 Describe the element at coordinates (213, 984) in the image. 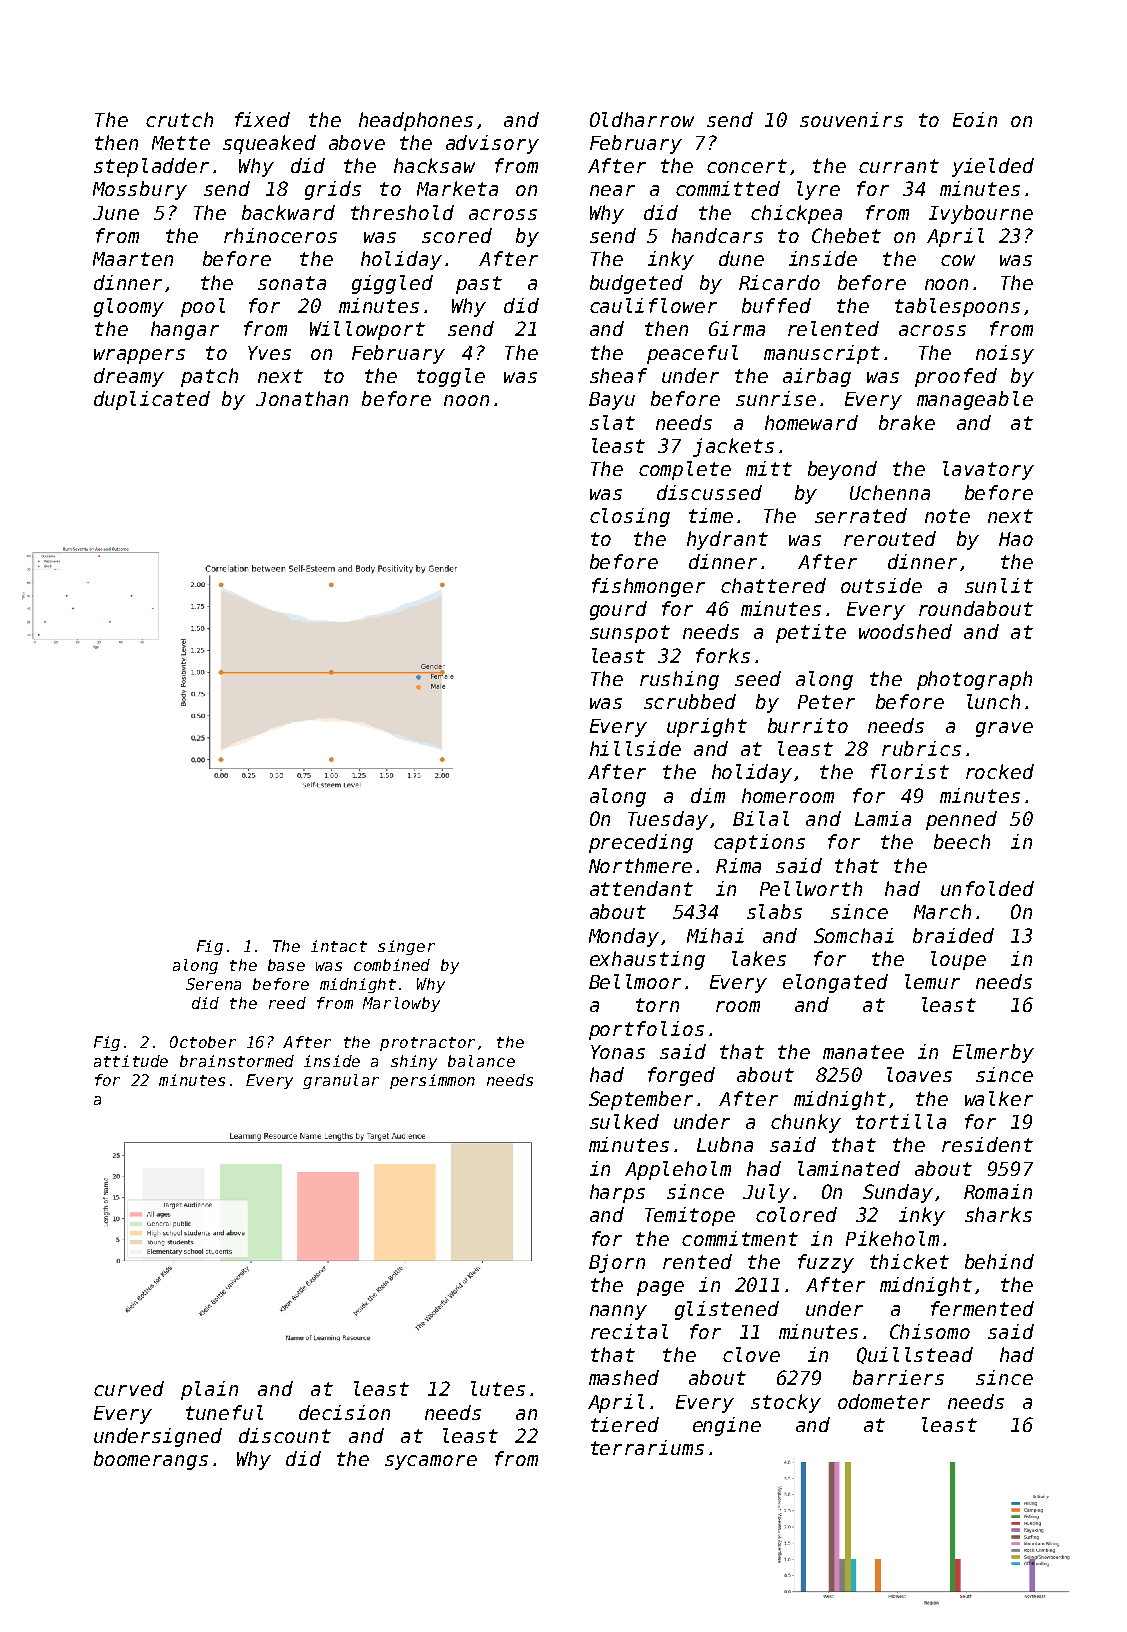

I see `Serena` at that location.
